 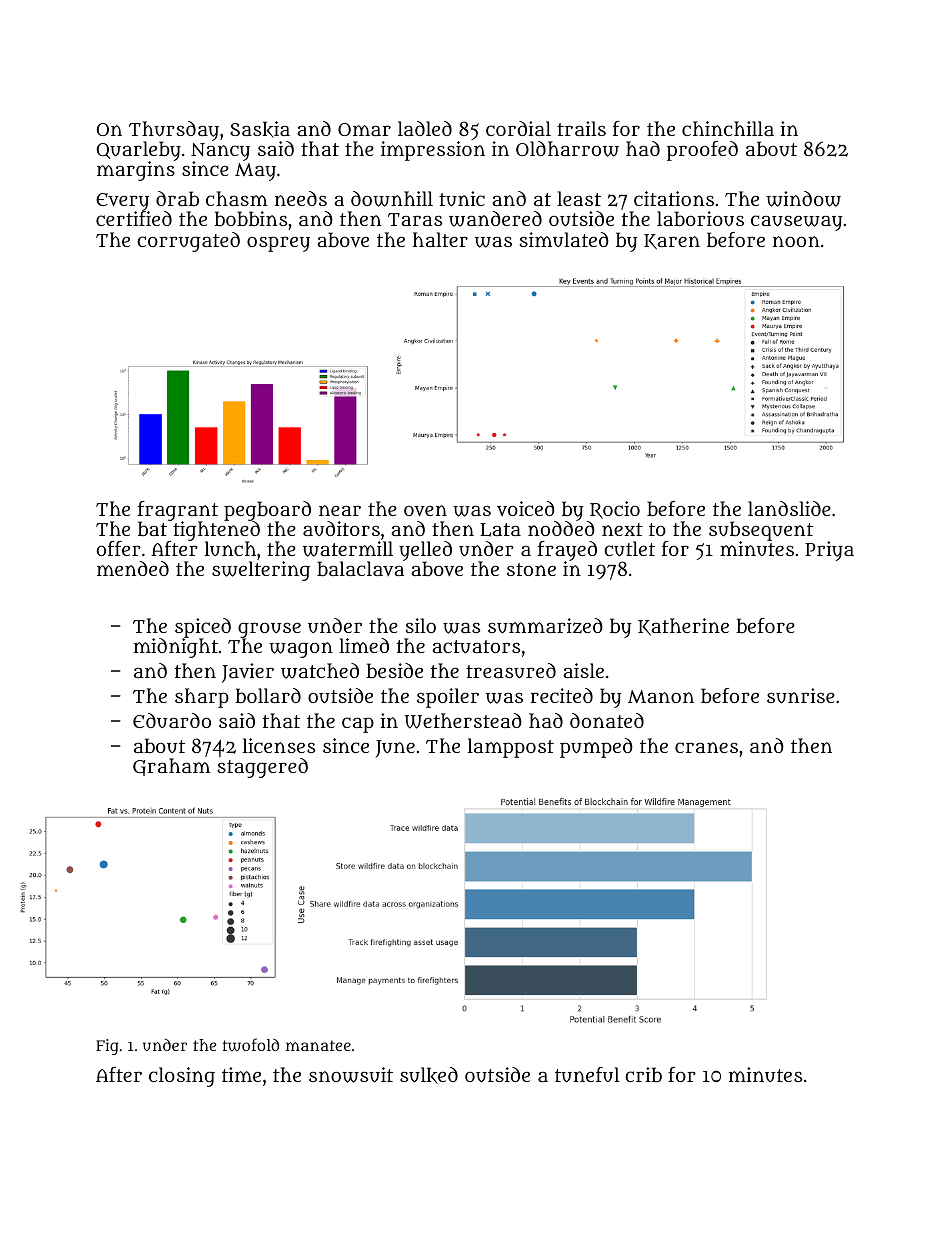 What do you see at coordinates (139, 151) in the image?
I see `Quarleby` at bounding box center [139, 151].
